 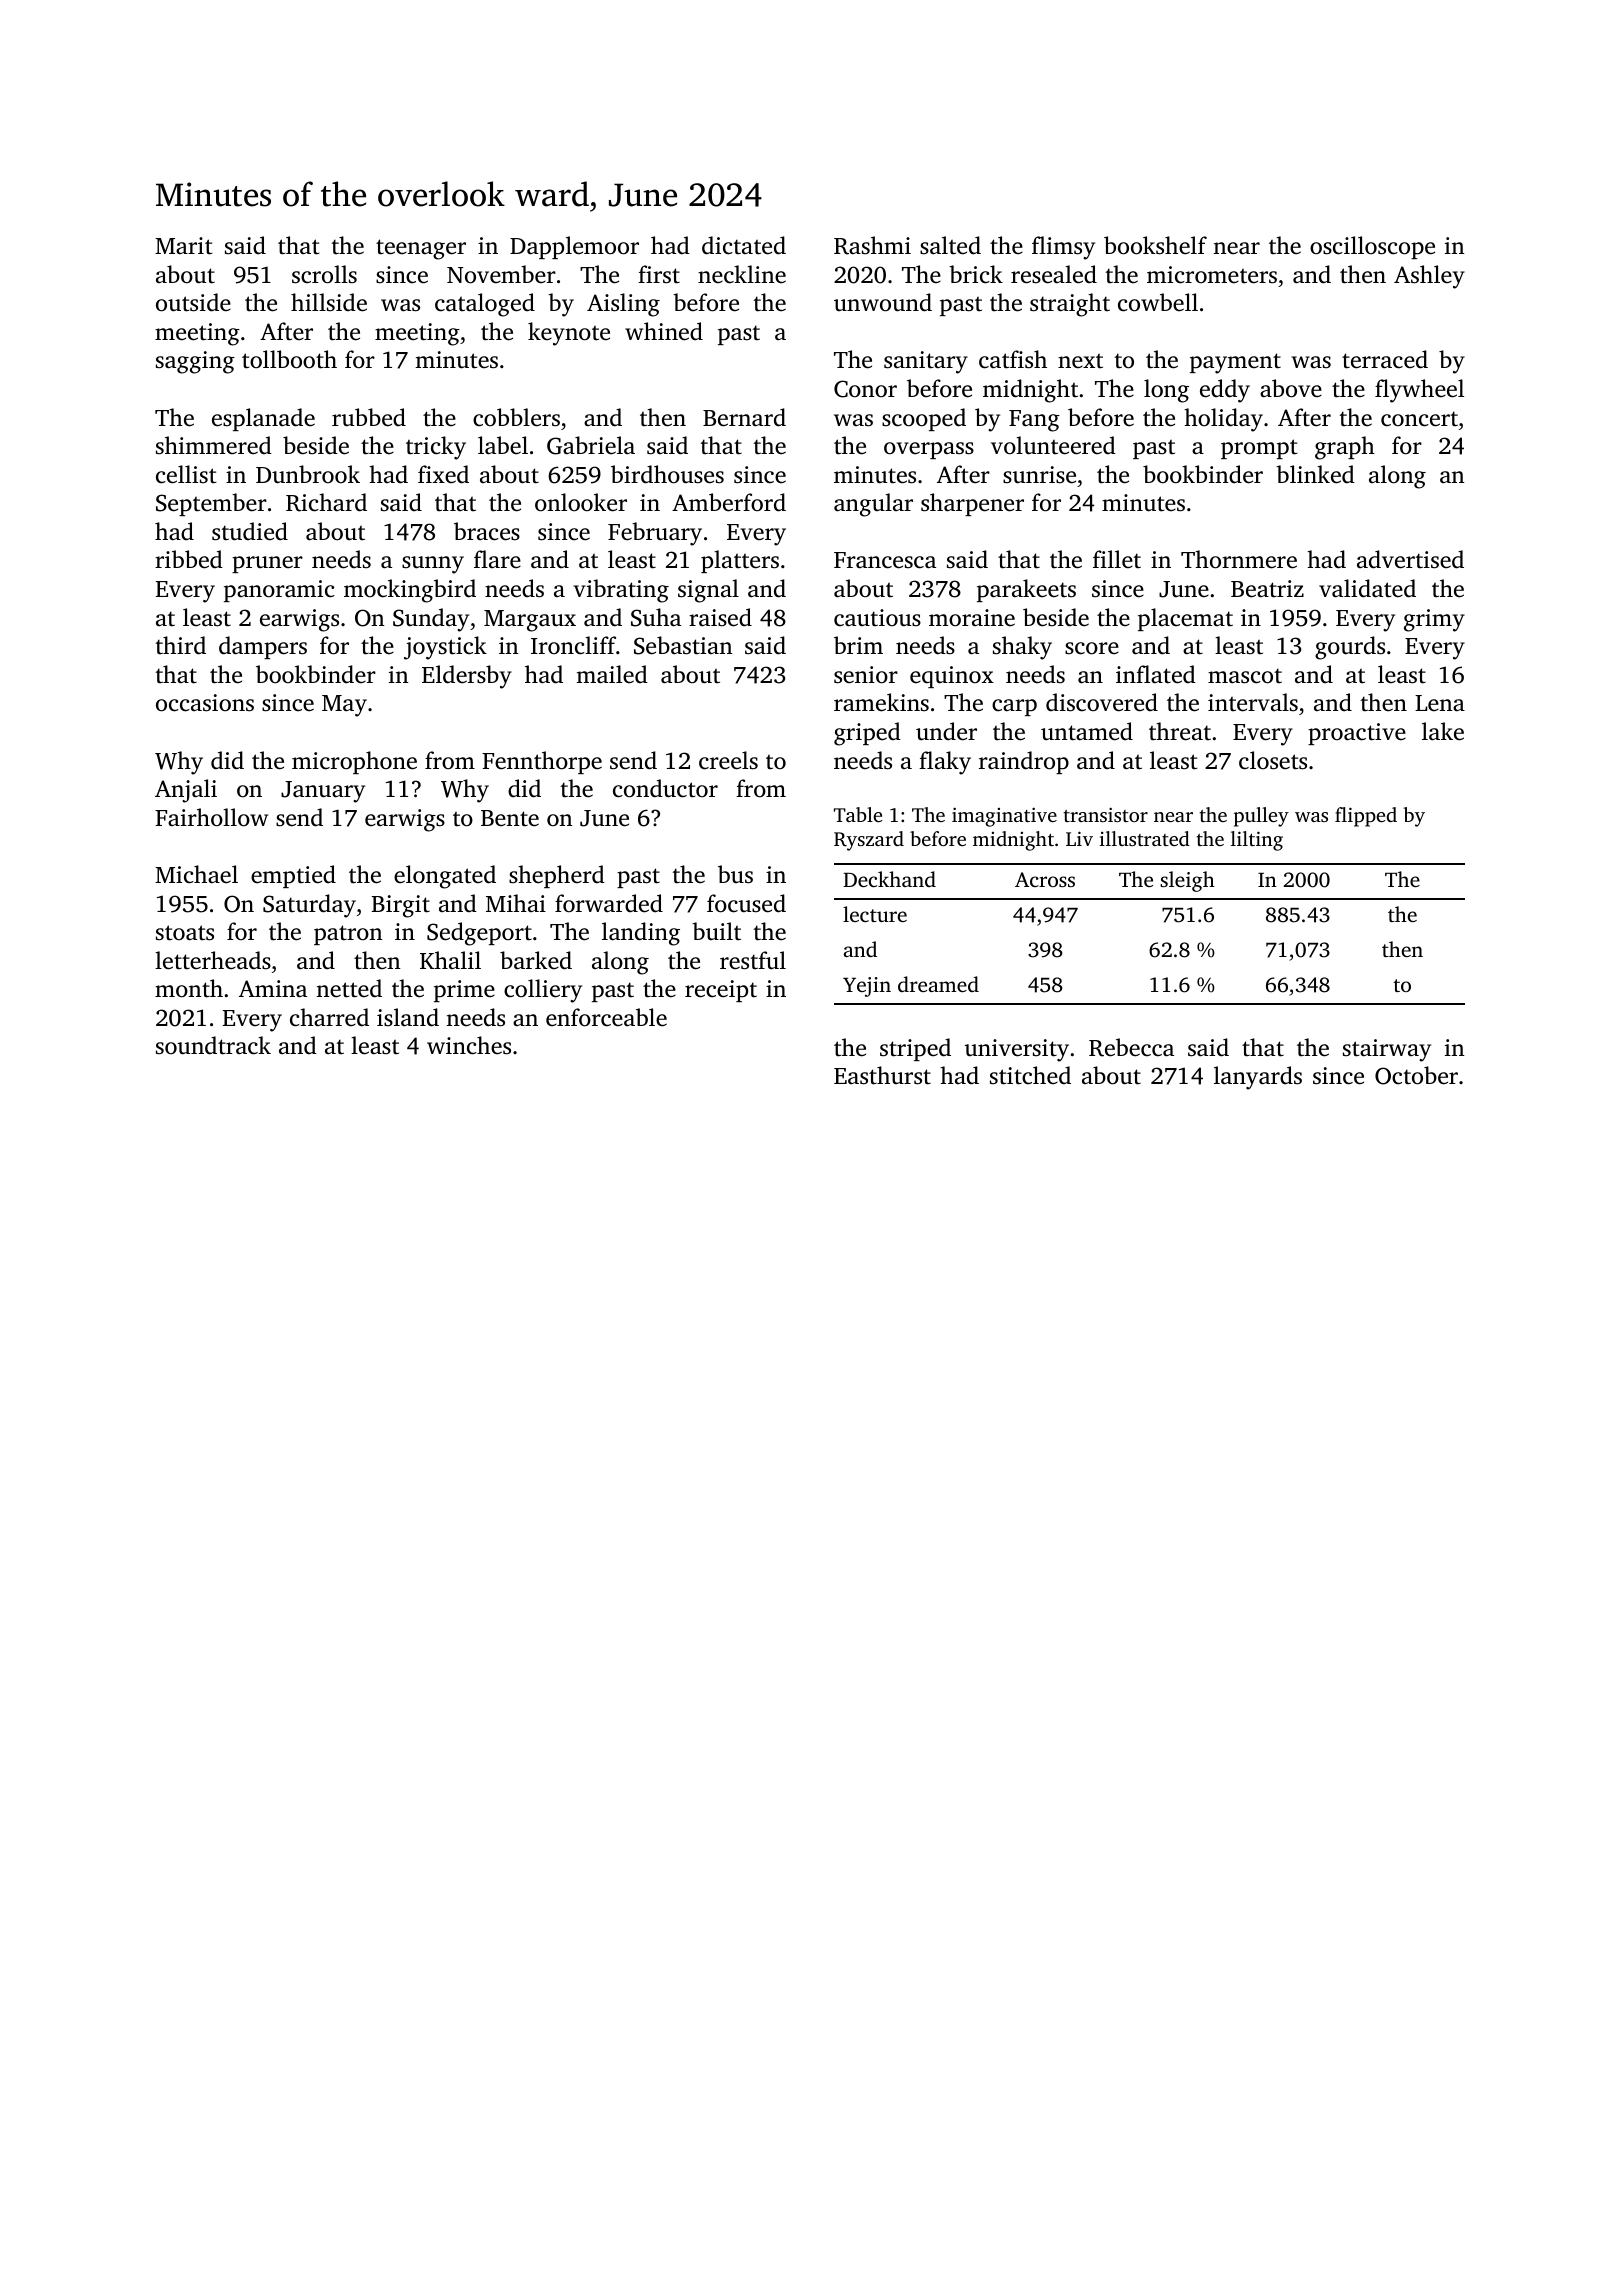 What do you see at coordinates (1273, 760) in the image?
I see `closets` at bounding box center [1273, 760].
